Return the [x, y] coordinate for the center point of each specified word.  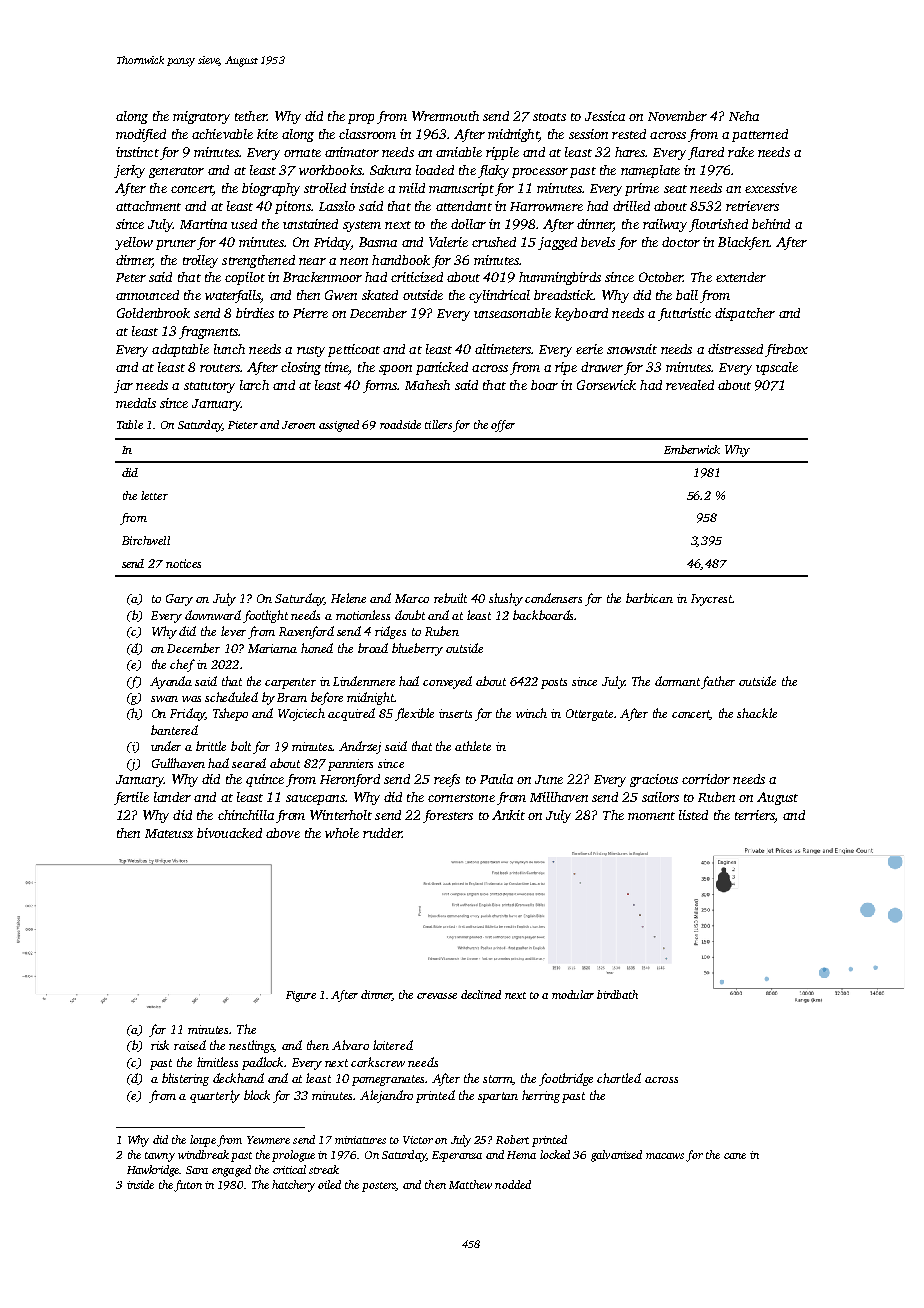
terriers [755, 816]
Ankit [508, 815]
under [166, 746]
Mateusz [169, 833]
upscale [777, 368]
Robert [512, 1139]
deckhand [238, 1078]
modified [141, 135]
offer [503, 426]
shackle [757, 713]
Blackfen [743, 243]
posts [554, 683]
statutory [209, 387]
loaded [435, 170]
